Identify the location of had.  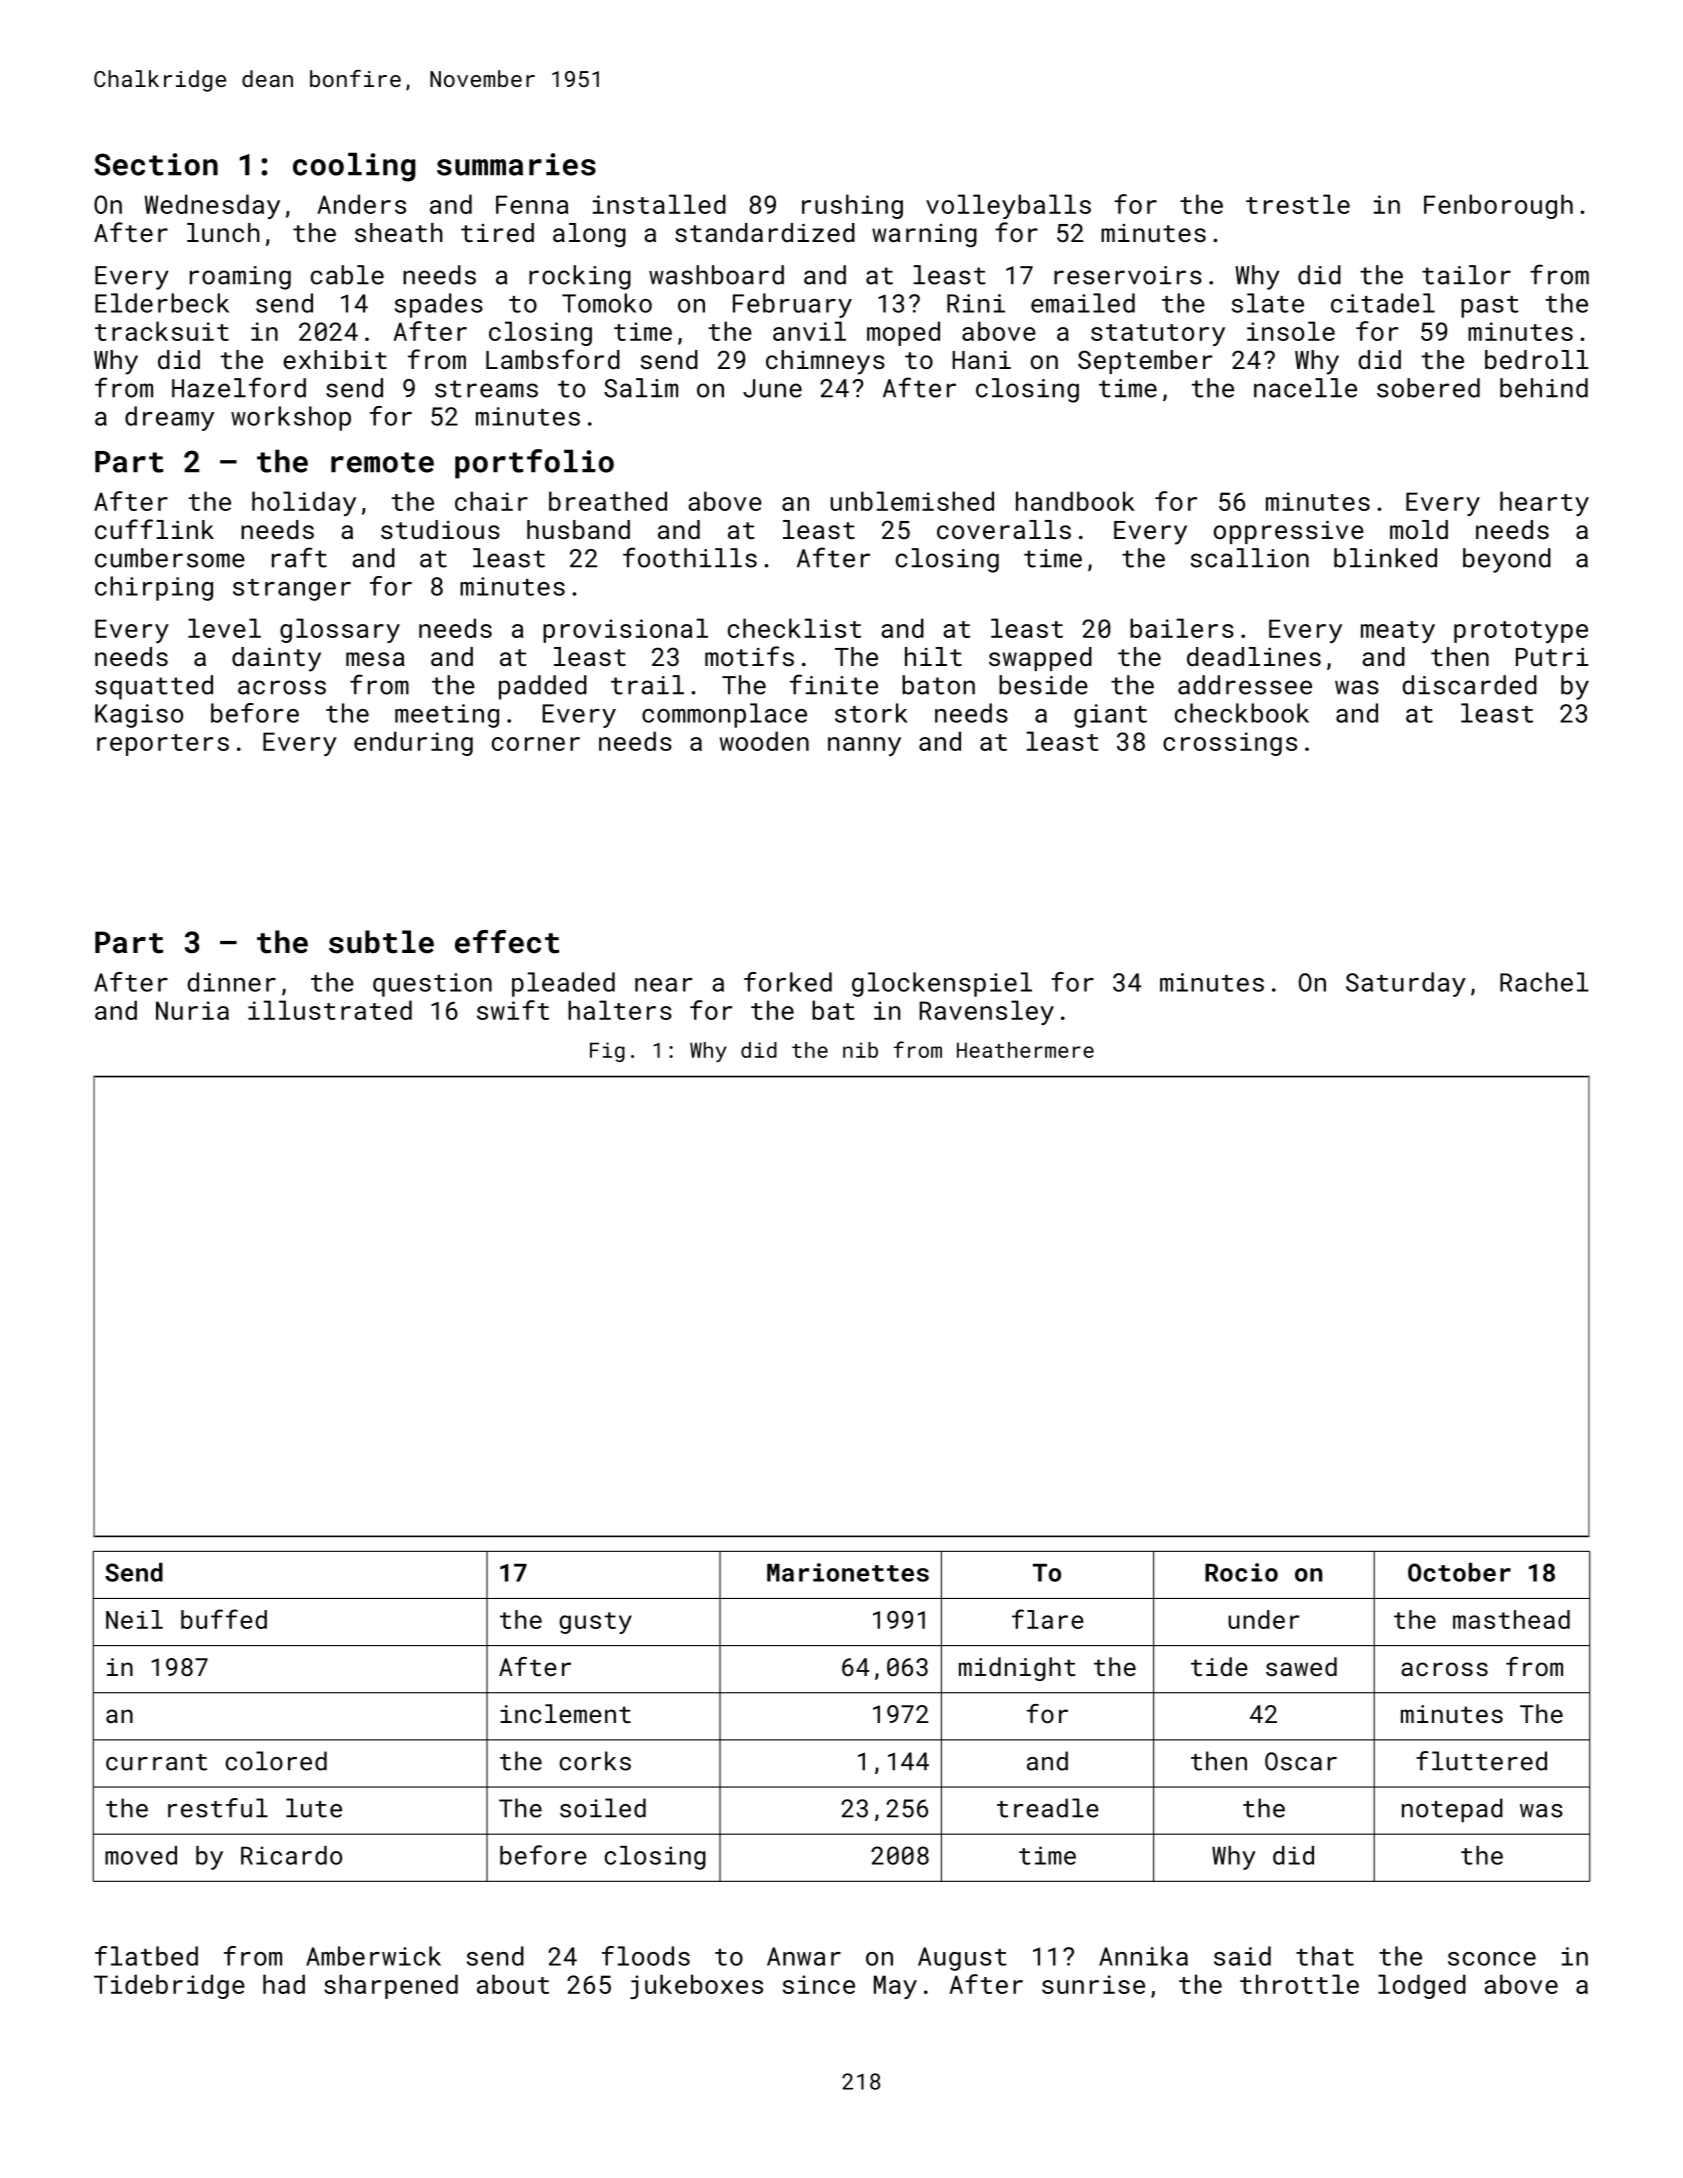
(284, 1984).
